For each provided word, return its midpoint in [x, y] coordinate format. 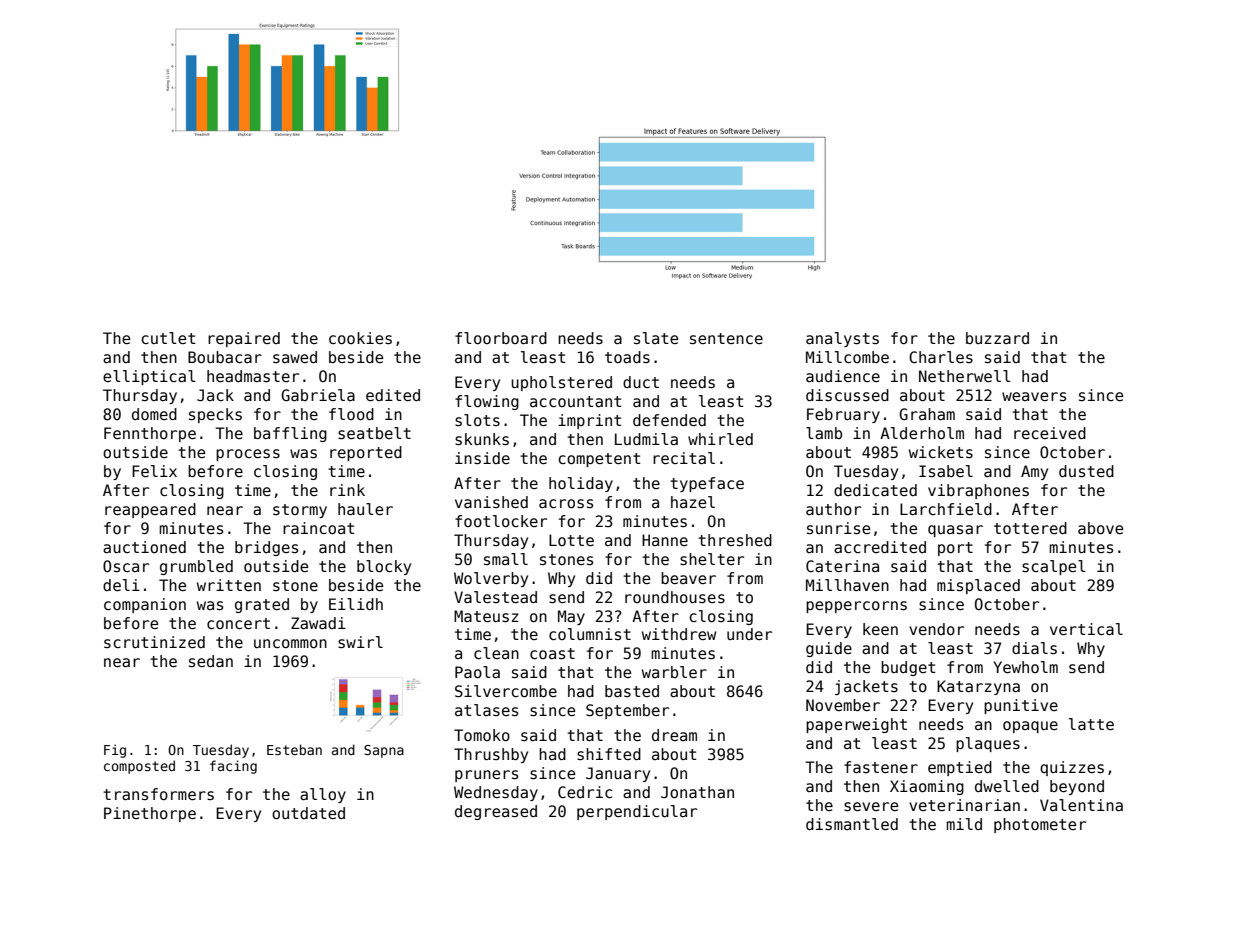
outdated [308, 813]
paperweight [856, 725]
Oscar [126, 566]
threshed [735, 540]
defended [669, 420]
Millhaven [847, 585]
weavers [1034, 396]
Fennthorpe [150, 434]
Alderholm [922, 433]
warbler [674, 672]
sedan [211, 661]
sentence [726, 338]
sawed [295, 357]
